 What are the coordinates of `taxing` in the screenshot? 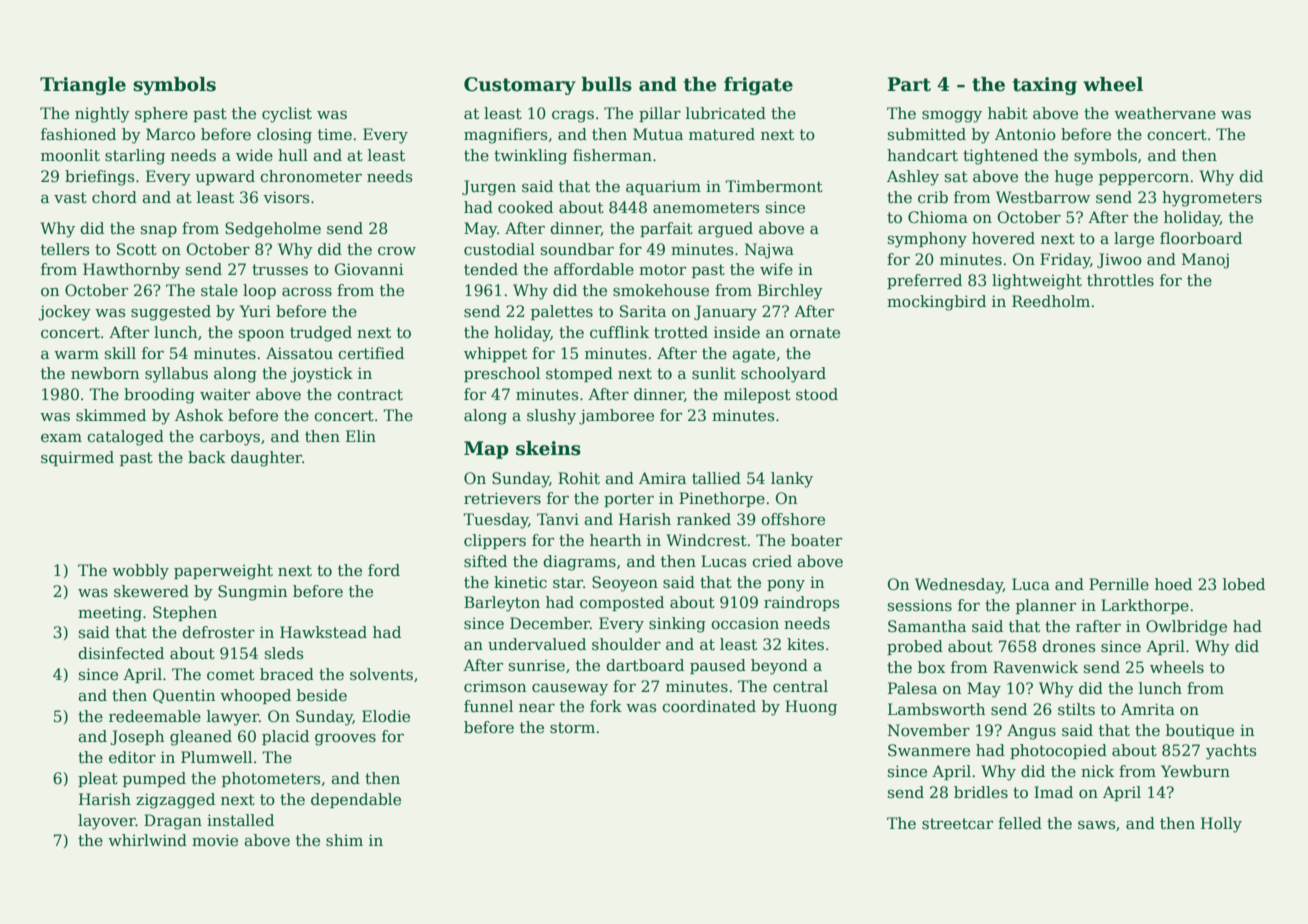 It's located at (1045, 86).
